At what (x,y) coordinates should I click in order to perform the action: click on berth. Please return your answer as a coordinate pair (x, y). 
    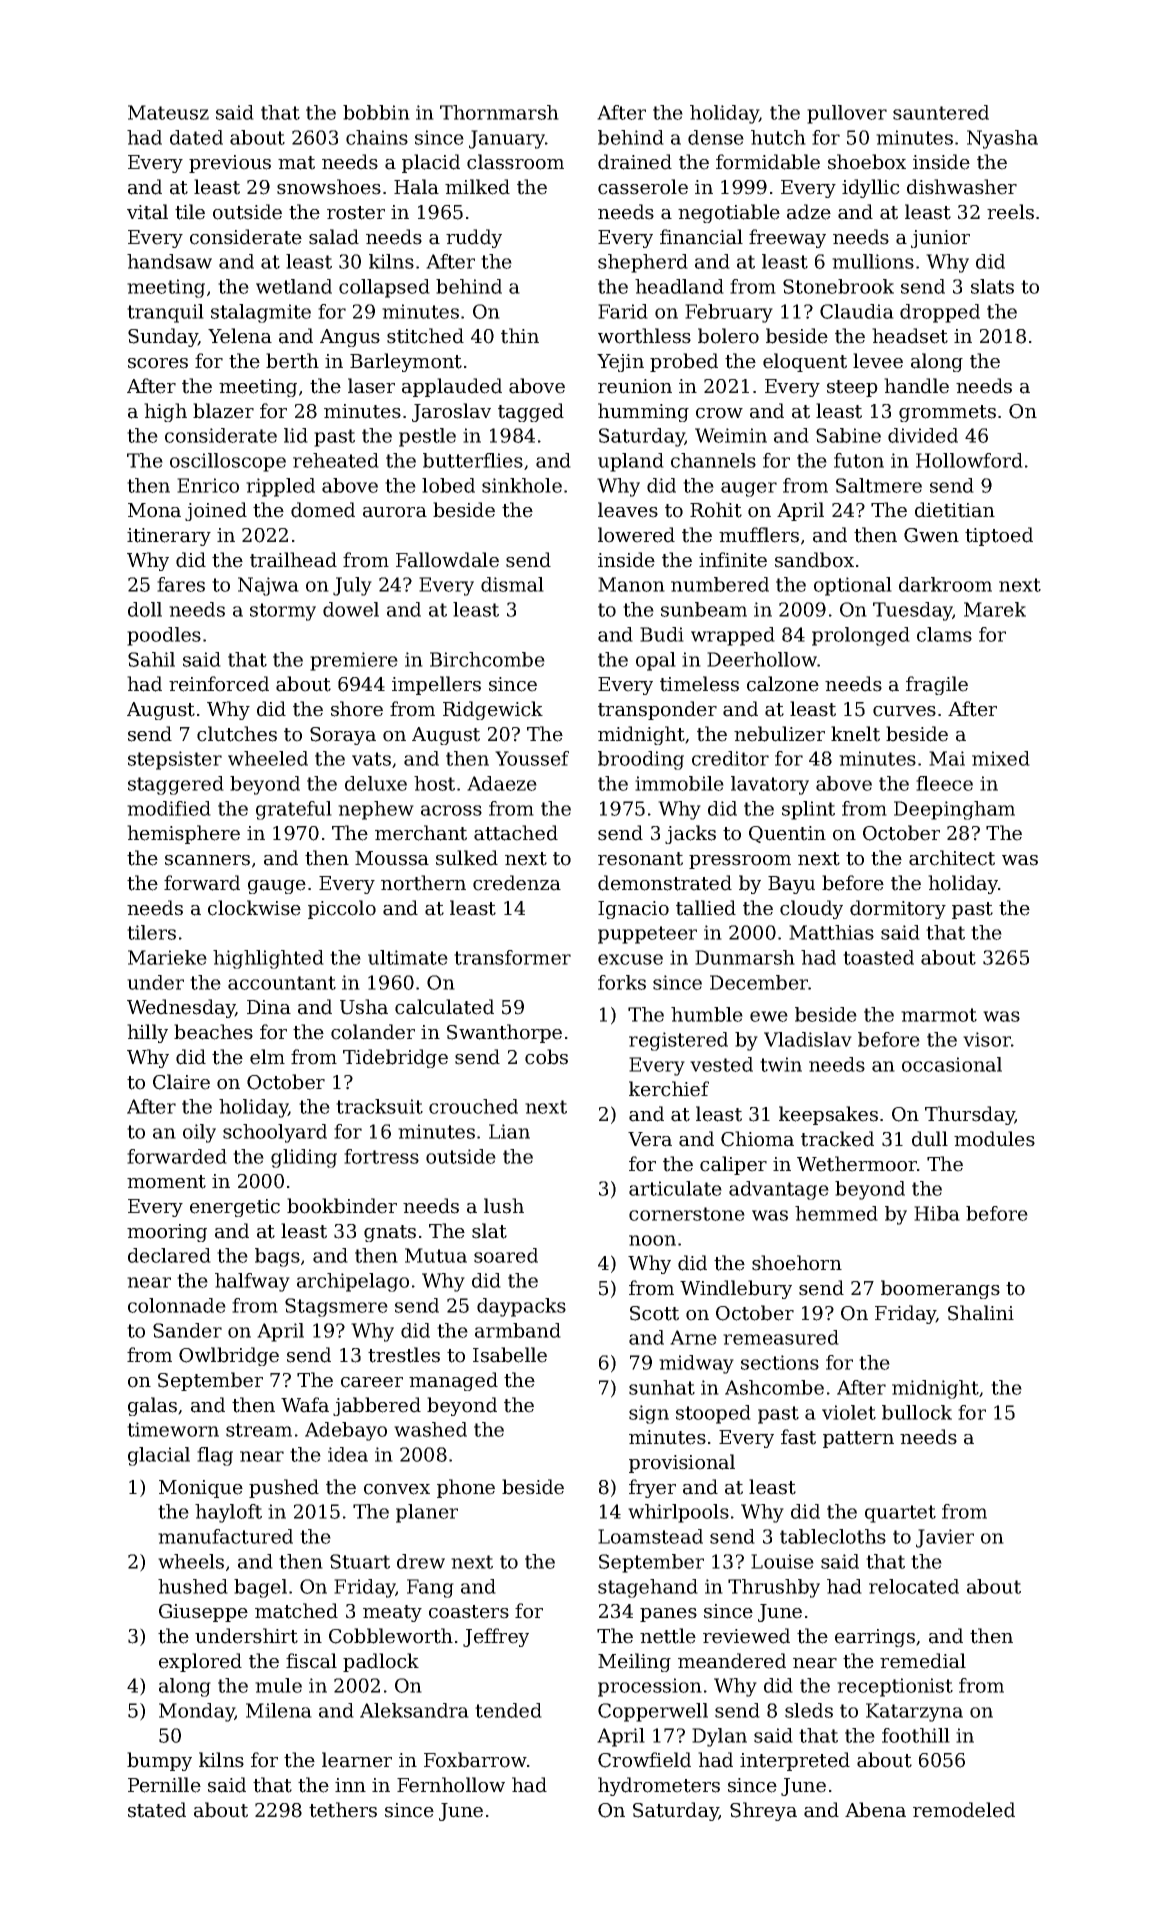
    Looking at the image, I should click on (292, 361).
